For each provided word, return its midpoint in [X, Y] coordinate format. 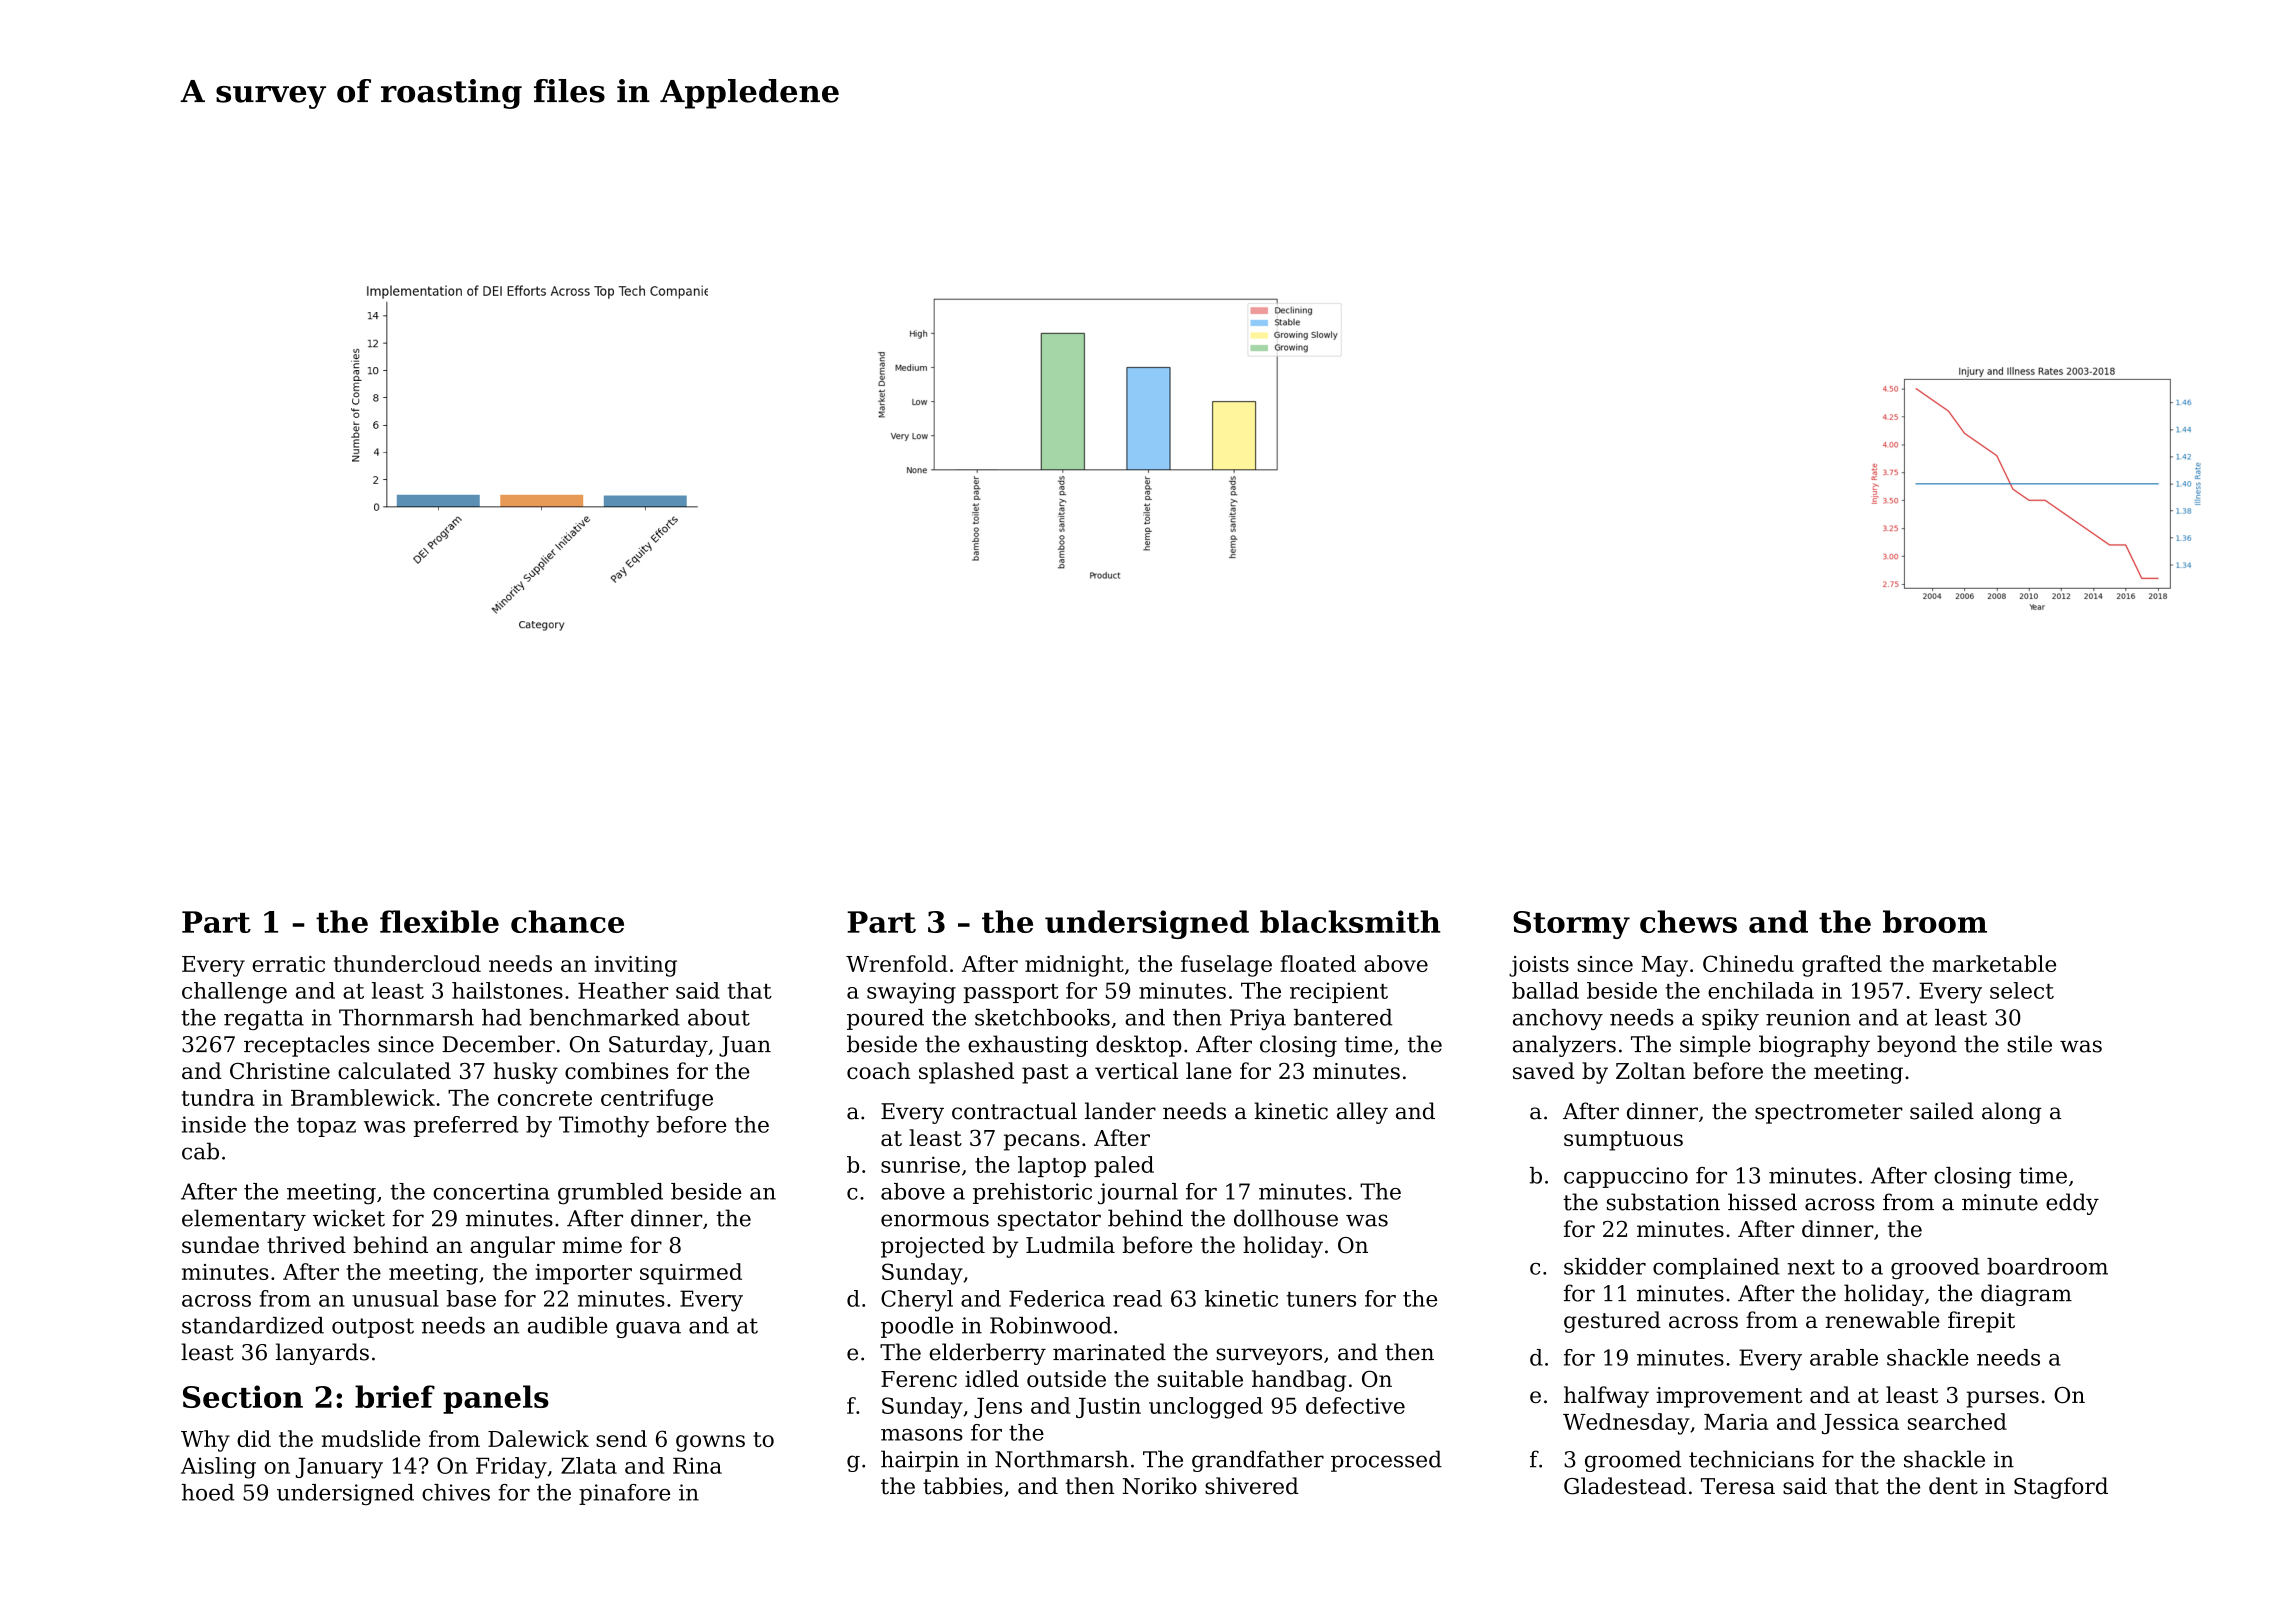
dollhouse [1286, 1218]
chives [456, 1492]
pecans [1041, 1142]
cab [200, 1151]
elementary [244, 1220]
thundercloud [407, 963]
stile [2029, 1044]
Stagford [2061, 1488]
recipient [1339, 992]
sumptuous [1623, 1141]
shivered [1252, 1486]
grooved [1935, 1268]
